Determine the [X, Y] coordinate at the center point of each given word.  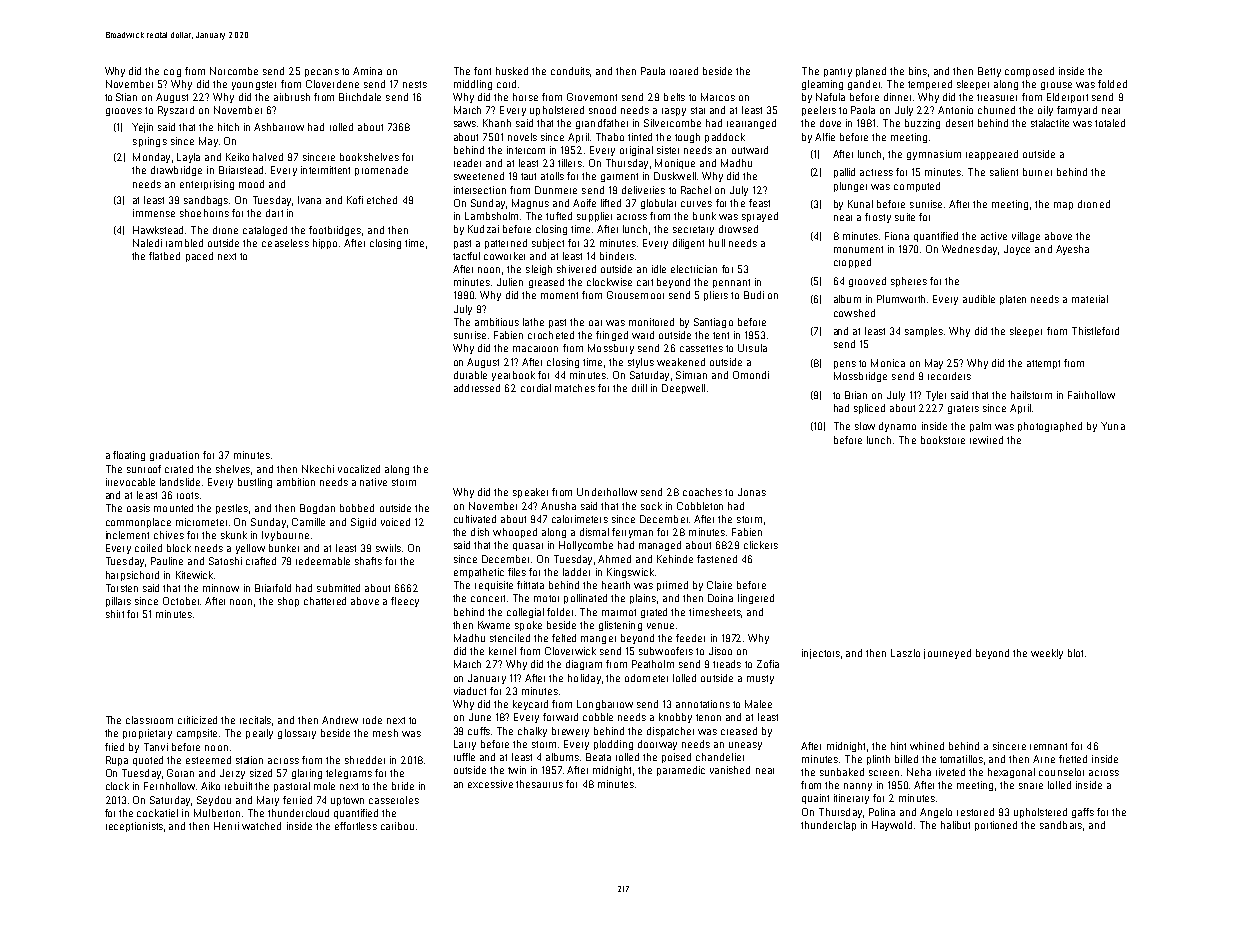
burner [1037, 172]
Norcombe [234, 71]
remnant [1048, 746]
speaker [530, 493]
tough [687, 138]
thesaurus [539, 784]
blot [1075, 653]
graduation [174, 456]
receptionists [134, 827]
